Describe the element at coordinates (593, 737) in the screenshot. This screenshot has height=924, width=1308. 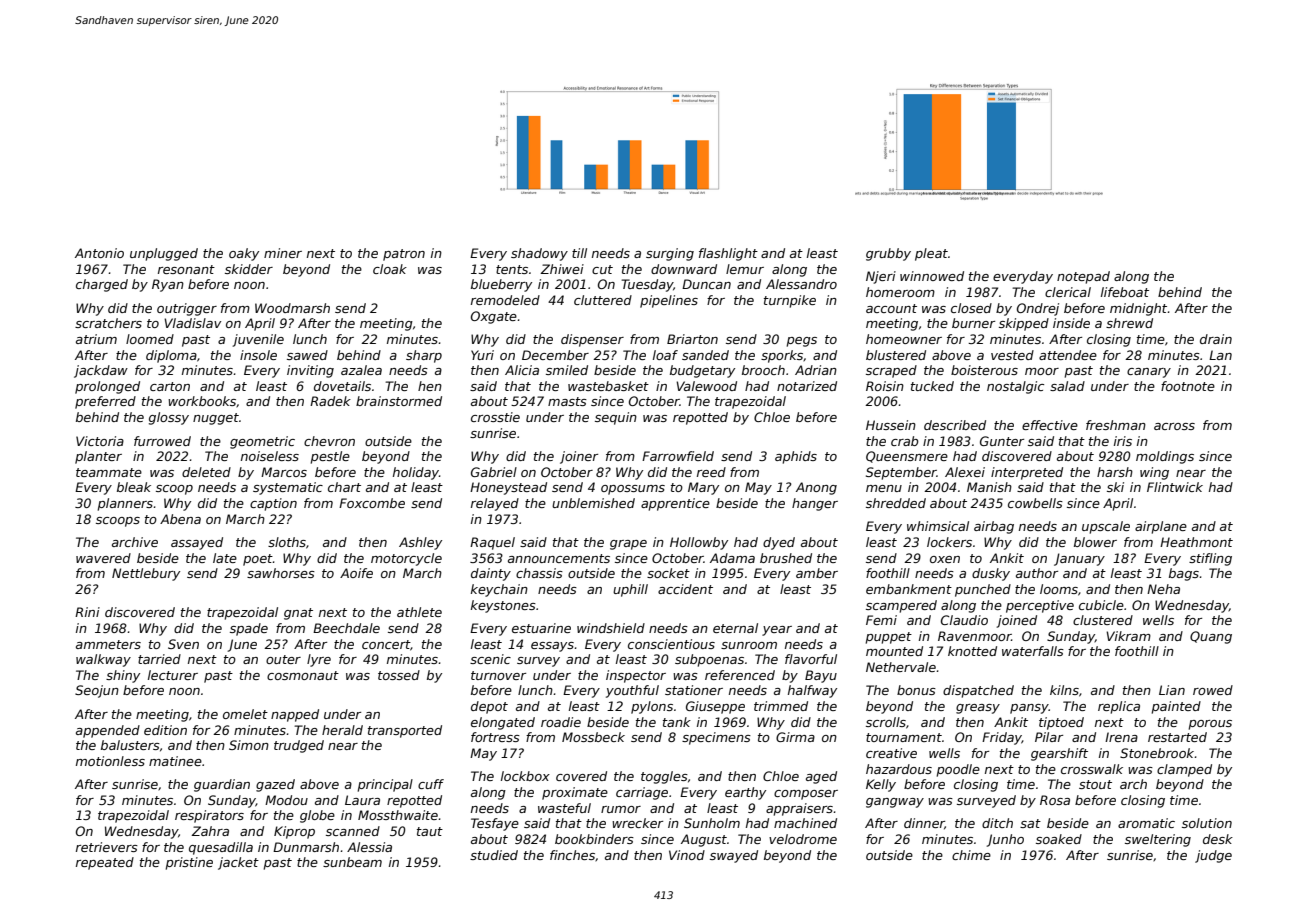
I see `Mossbeck` at that location.
